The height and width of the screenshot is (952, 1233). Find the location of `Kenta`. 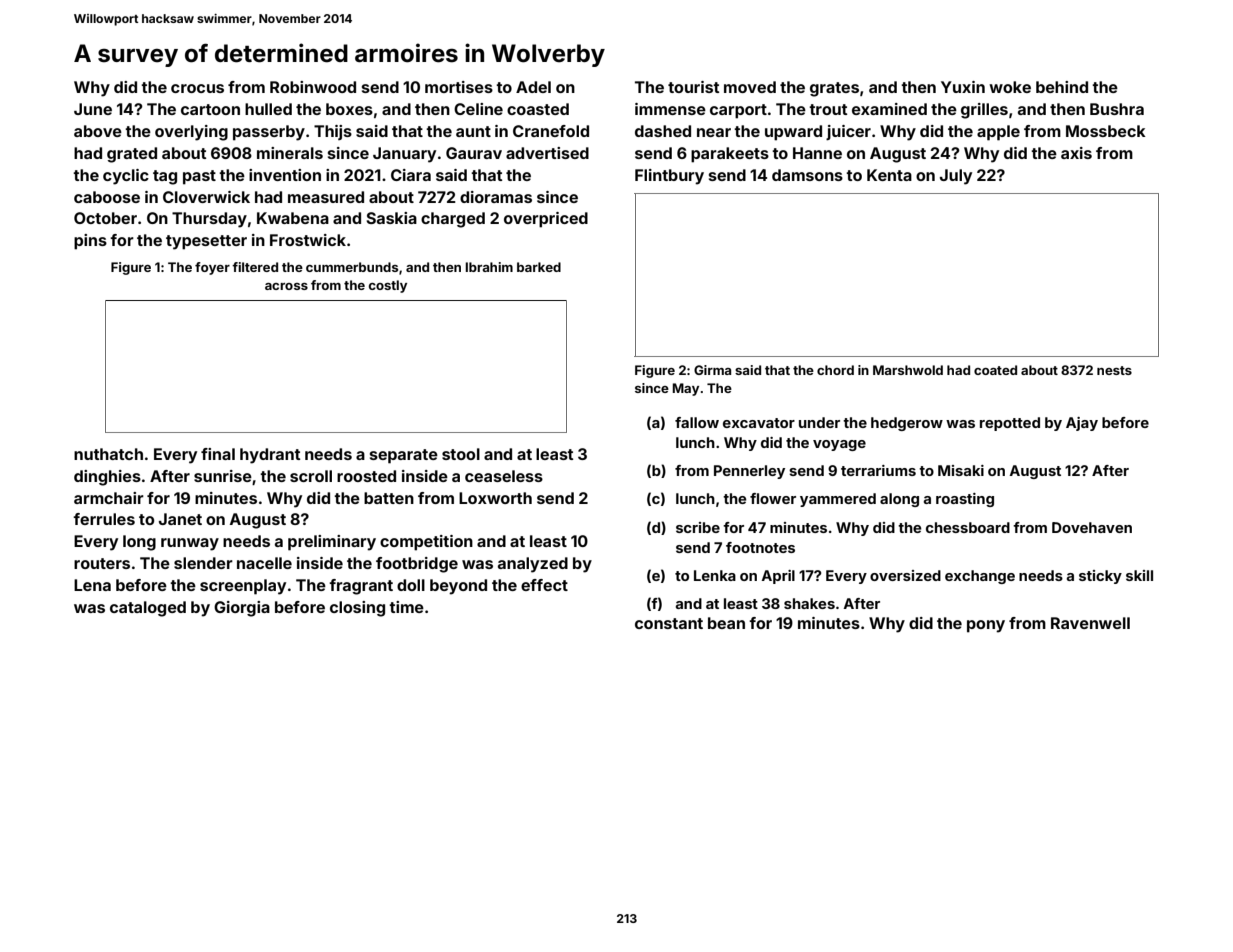

Kenta is located at coordinates (889, 175).
